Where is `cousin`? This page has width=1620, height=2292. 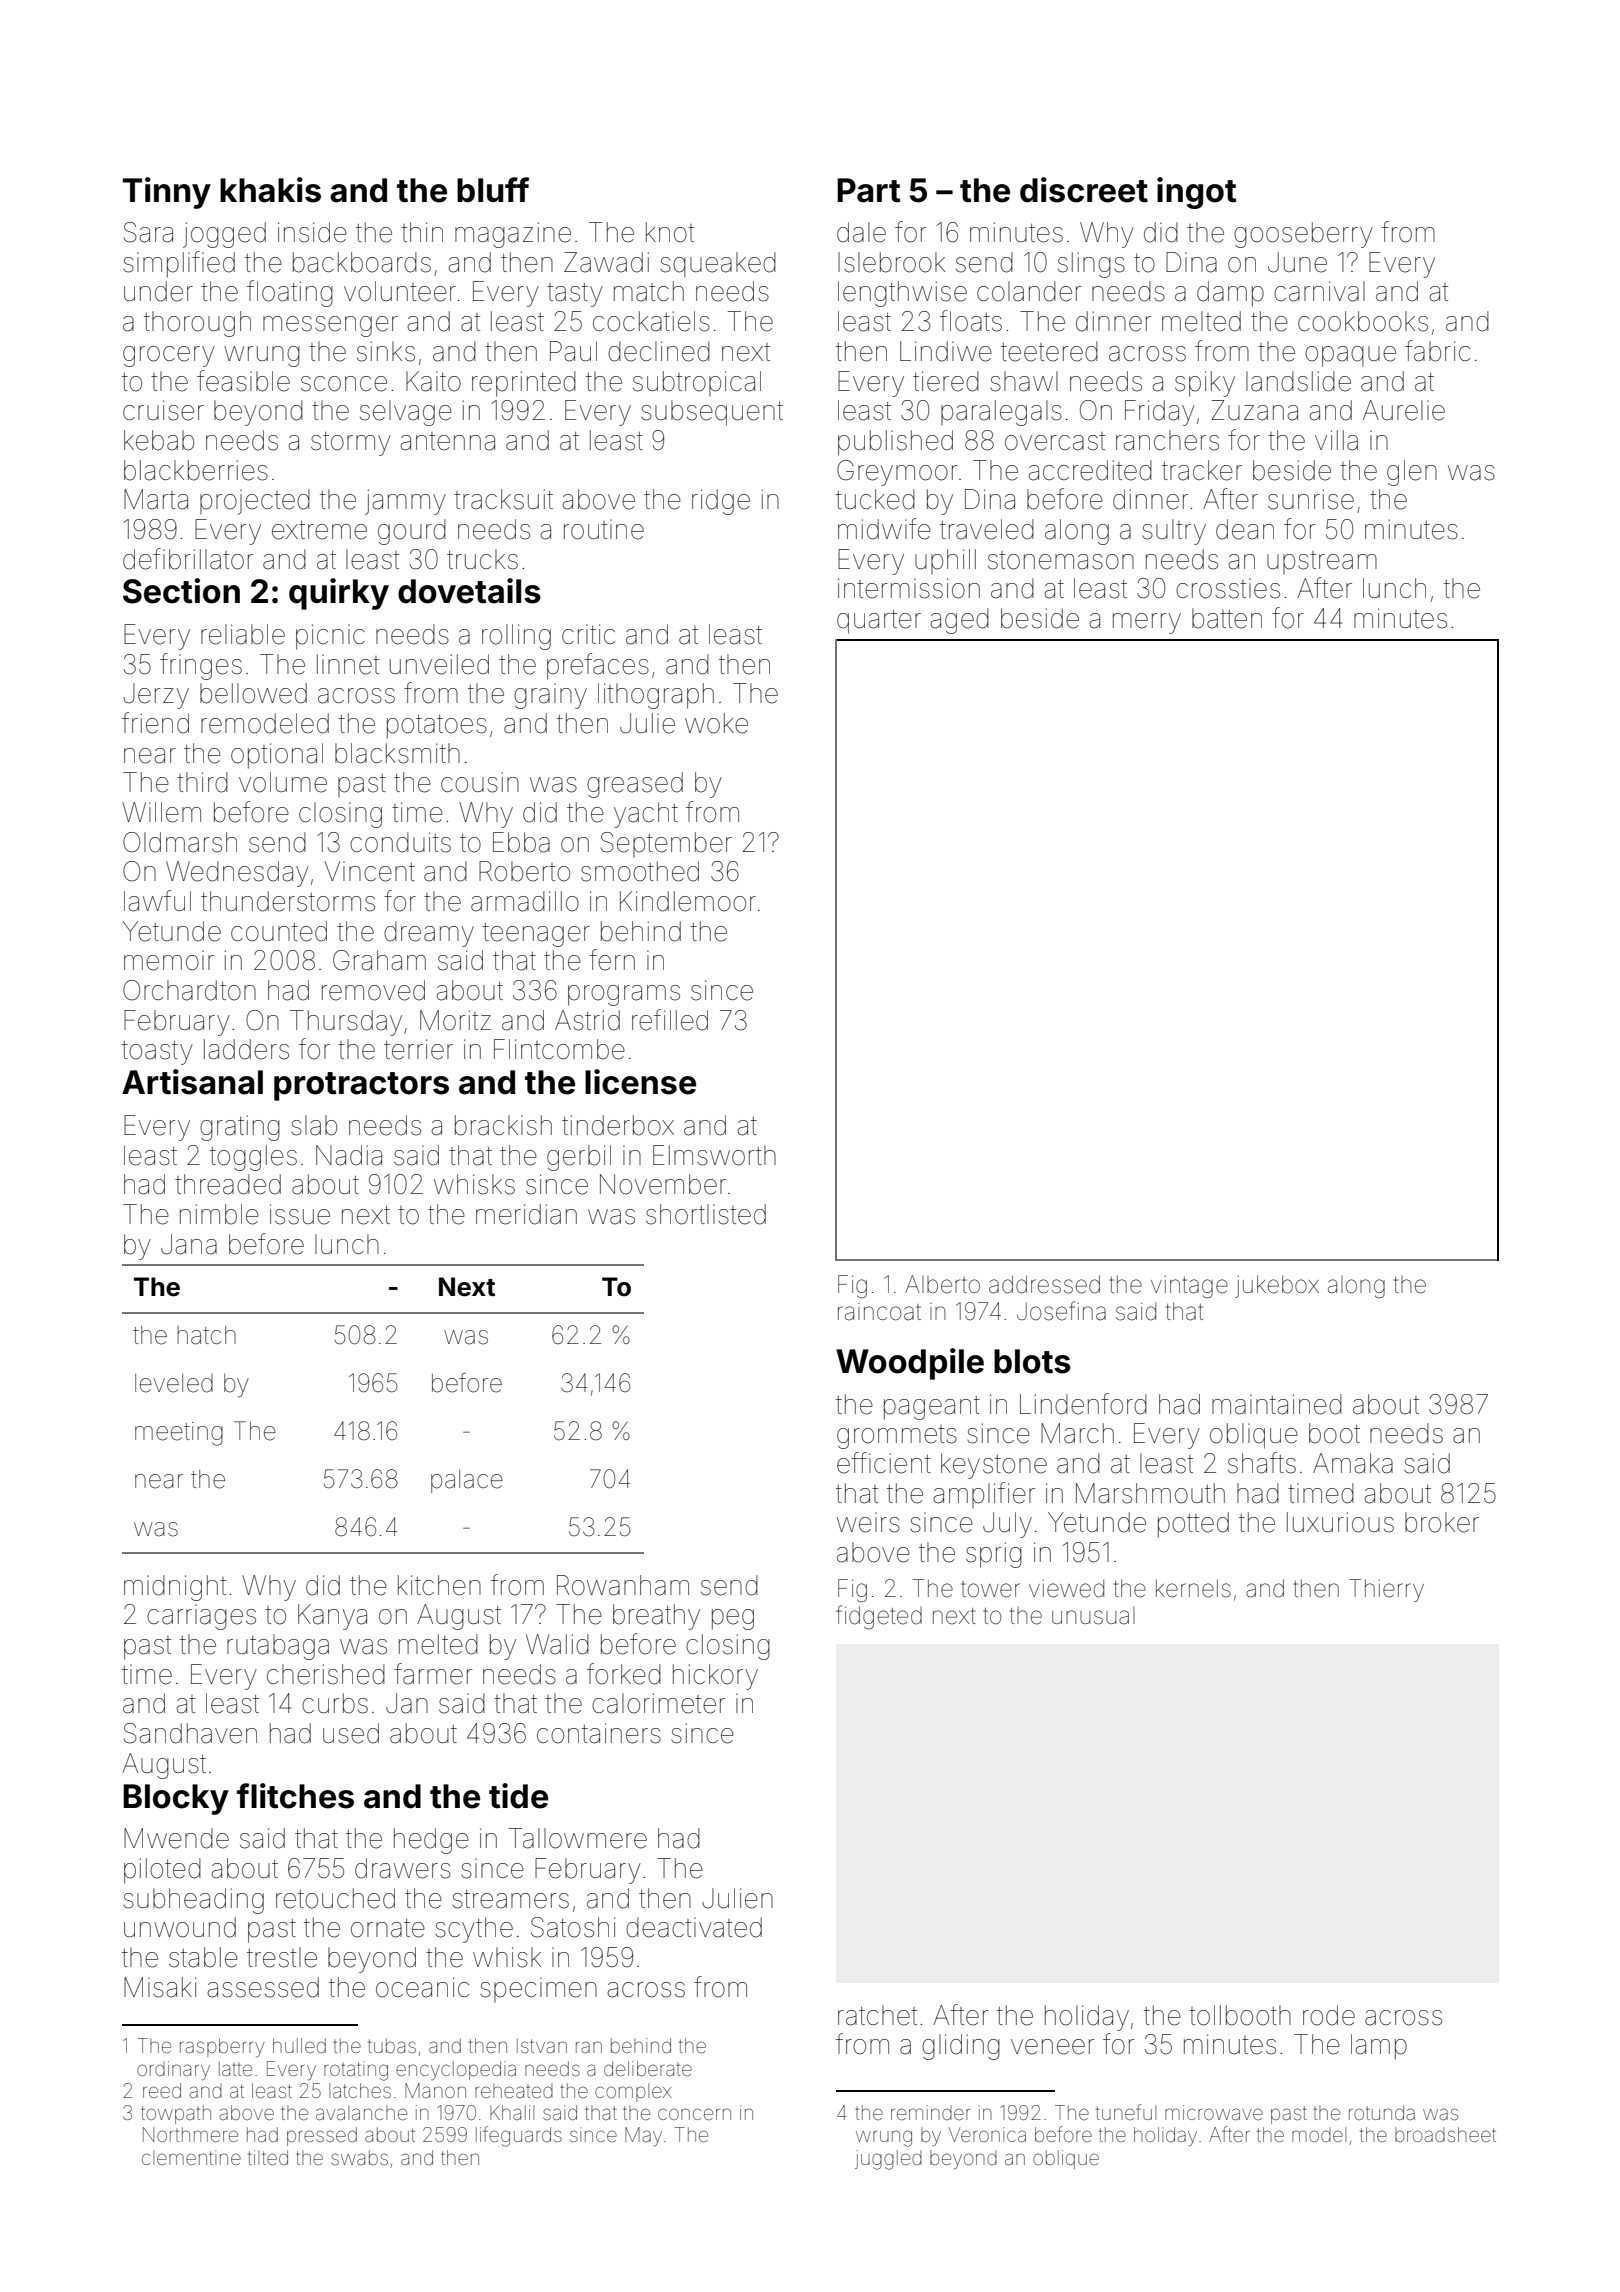 cousin is located at coordinates (480, 782).
